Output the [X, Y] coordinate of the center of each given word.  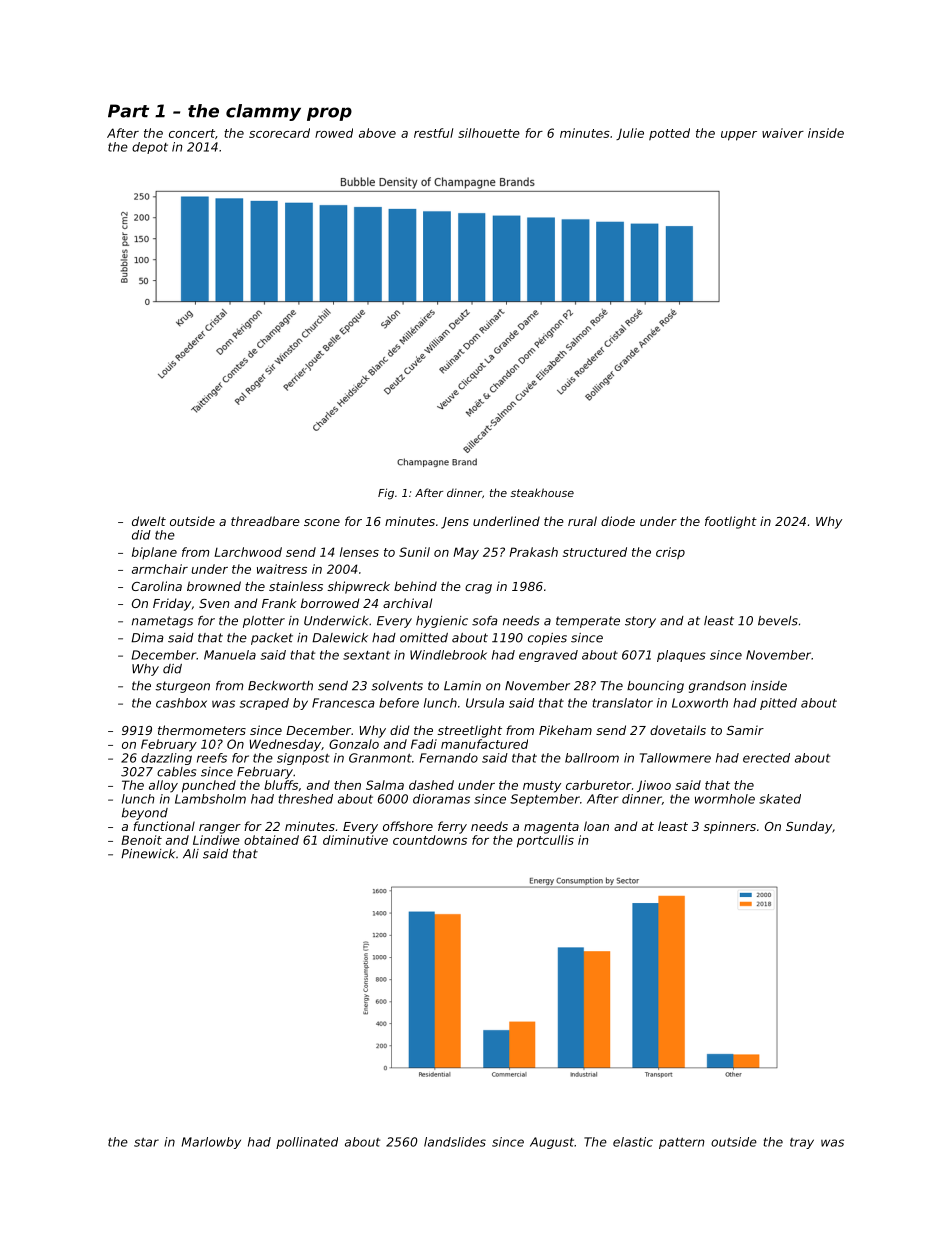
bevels [778, 621]
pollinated [307, 1143]
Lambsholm [210, 799]
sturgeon [182, 687]
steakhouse [542, 492]
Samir [745, 730]
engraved [548, 656]
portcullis [545, 841]
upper [739, 136]
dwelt [149, 521]
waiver [783, 133]
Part [128, 111]
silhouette [489, 133]
